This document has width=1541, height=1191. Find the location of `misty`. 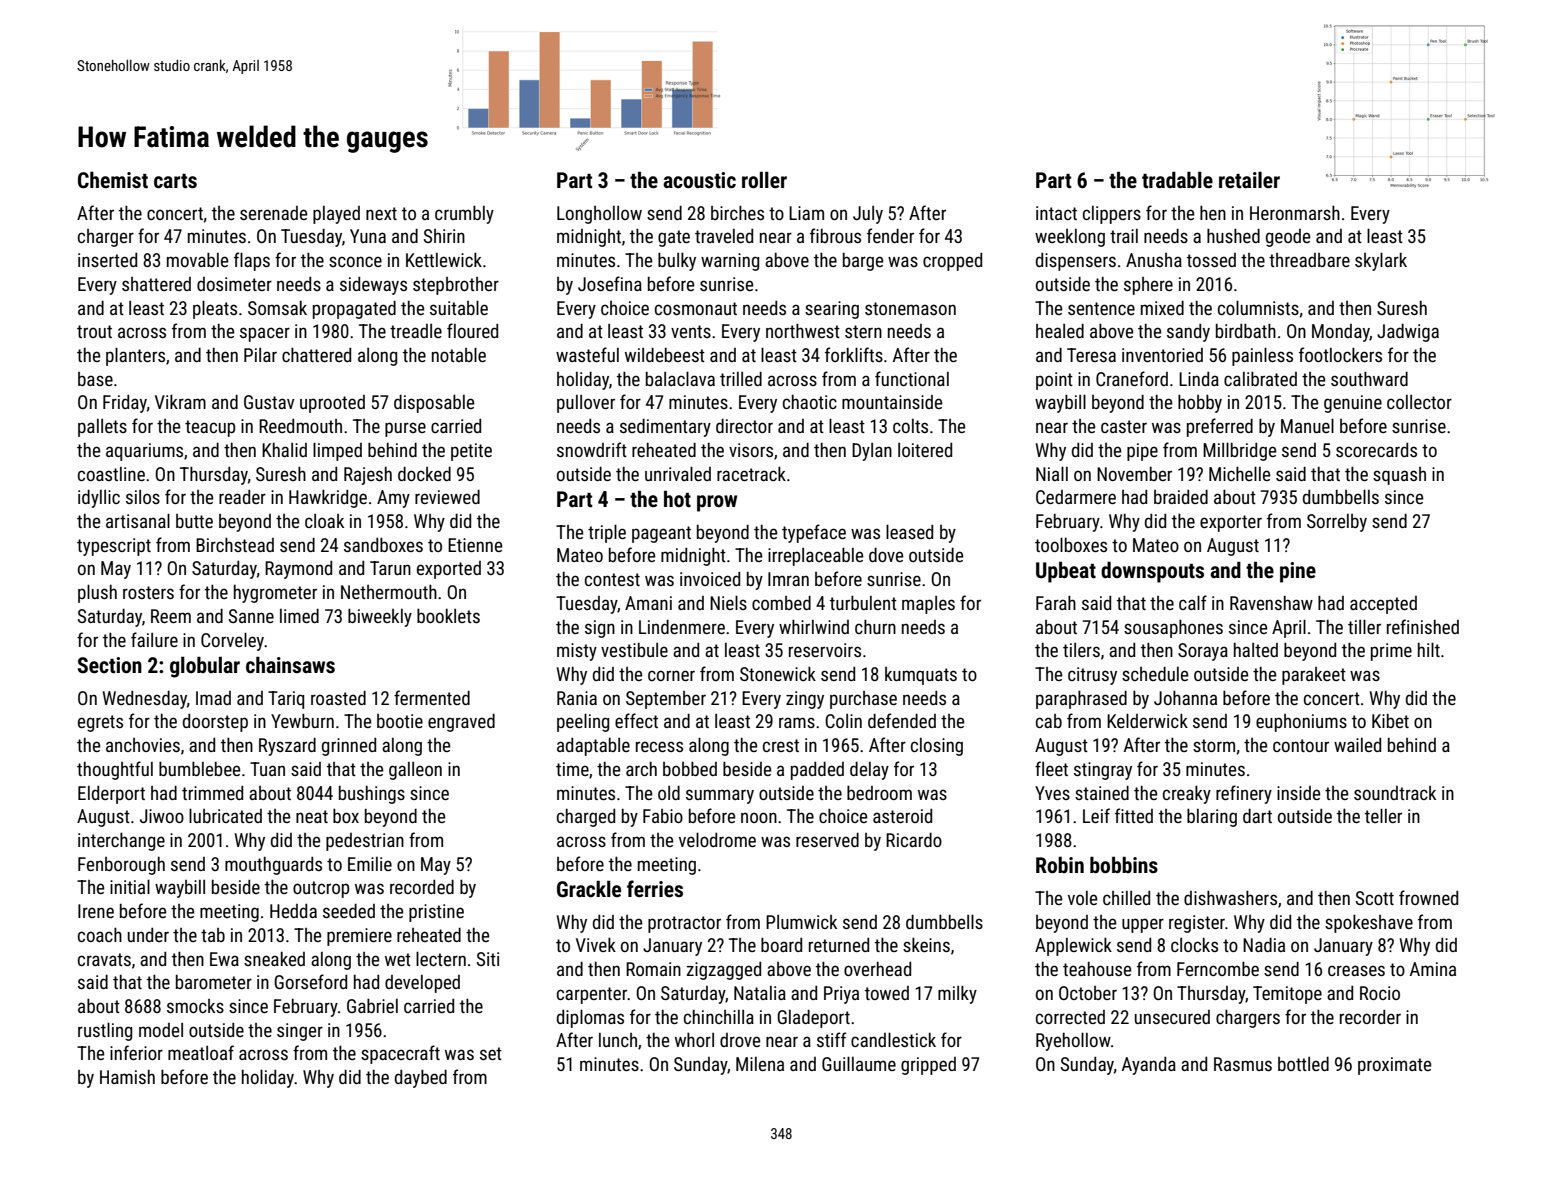

misty is located at coordinates (577, 652).
